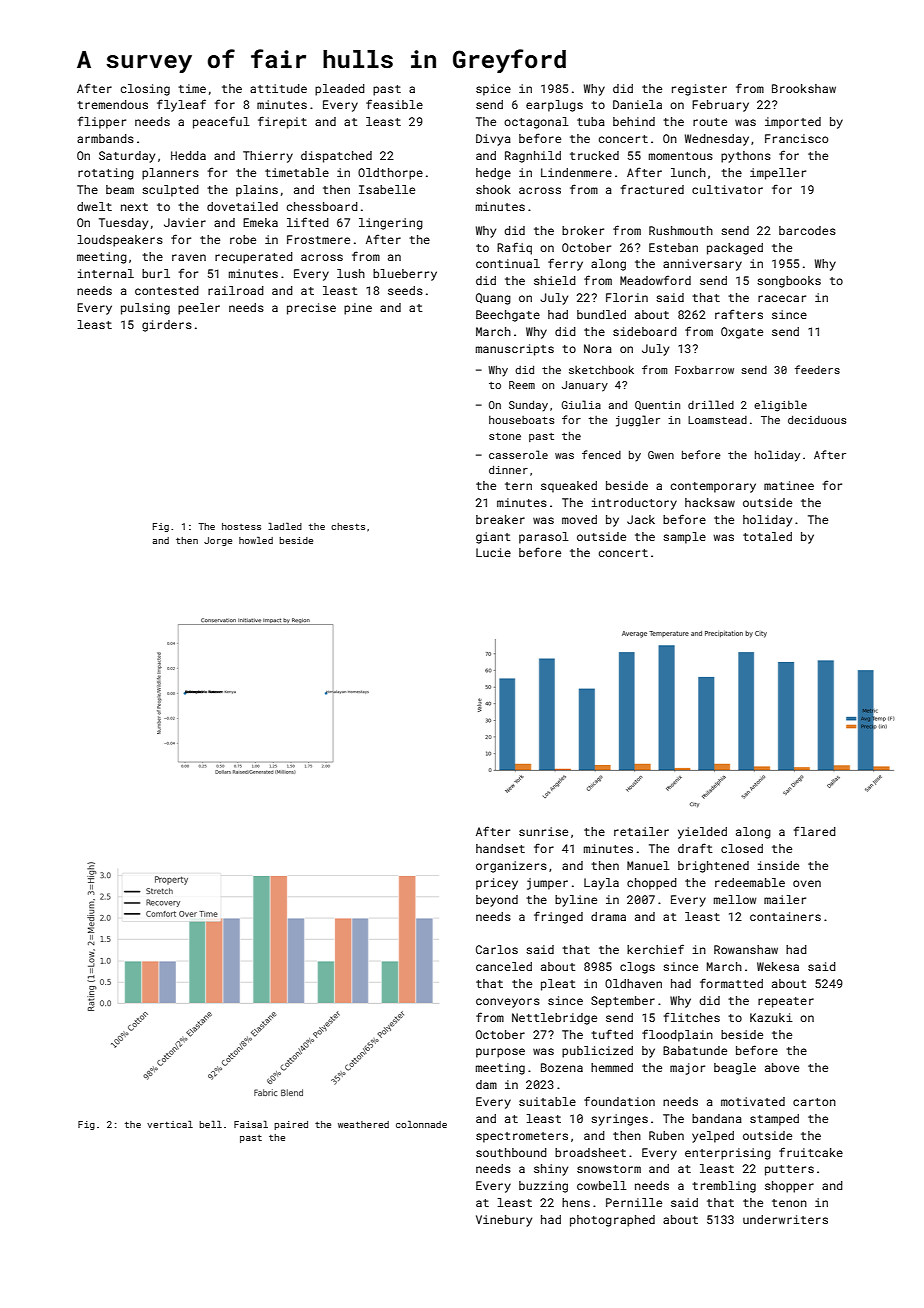 The image size is (924, 1308). What do you see at coordinates (170, 1124) in the screenshot?
I see `vertical` at bounding box center [170, 1124].
